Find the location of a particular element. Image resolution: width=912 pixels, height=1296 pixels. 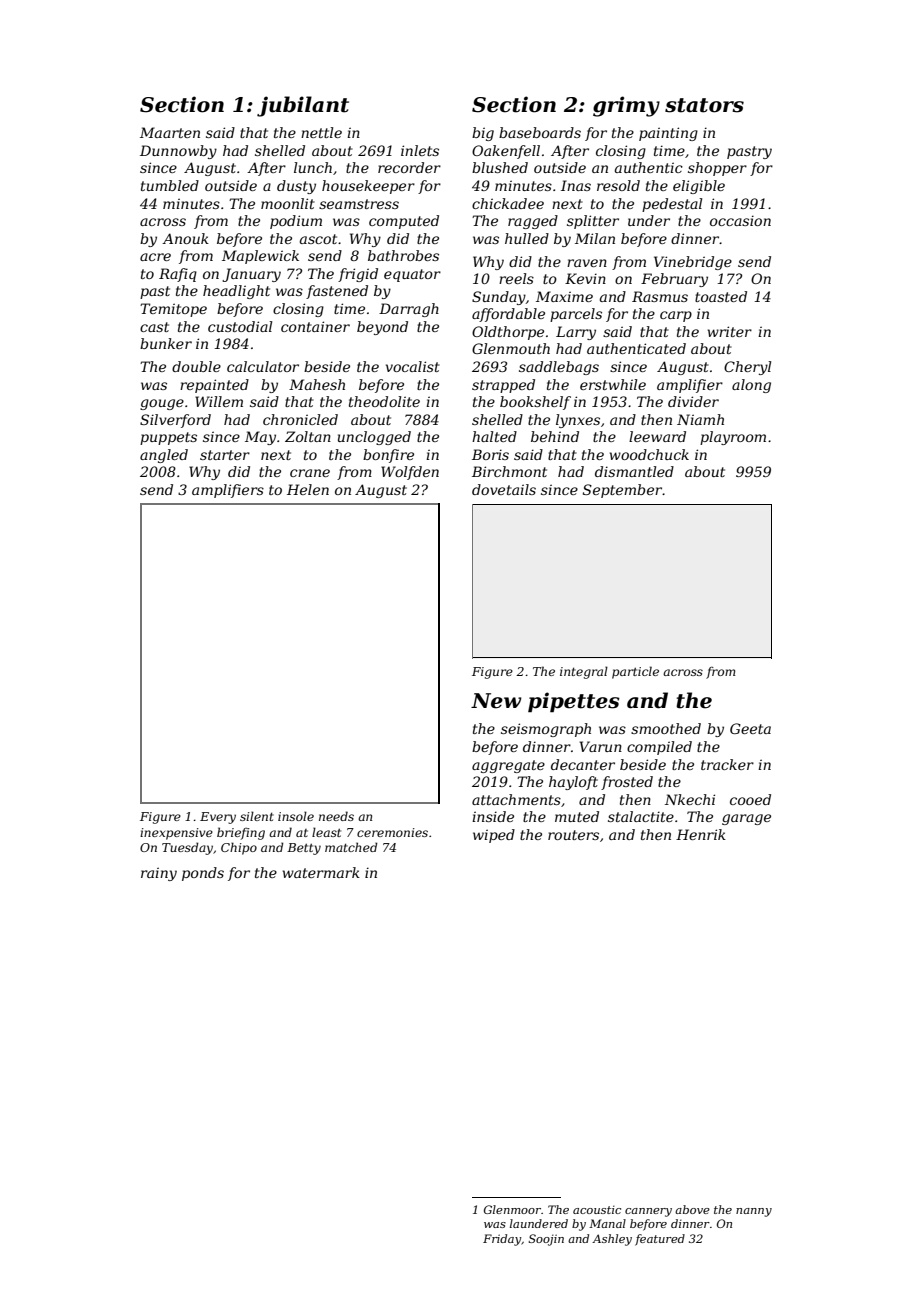

reels is located at coordinates (516, 278).
